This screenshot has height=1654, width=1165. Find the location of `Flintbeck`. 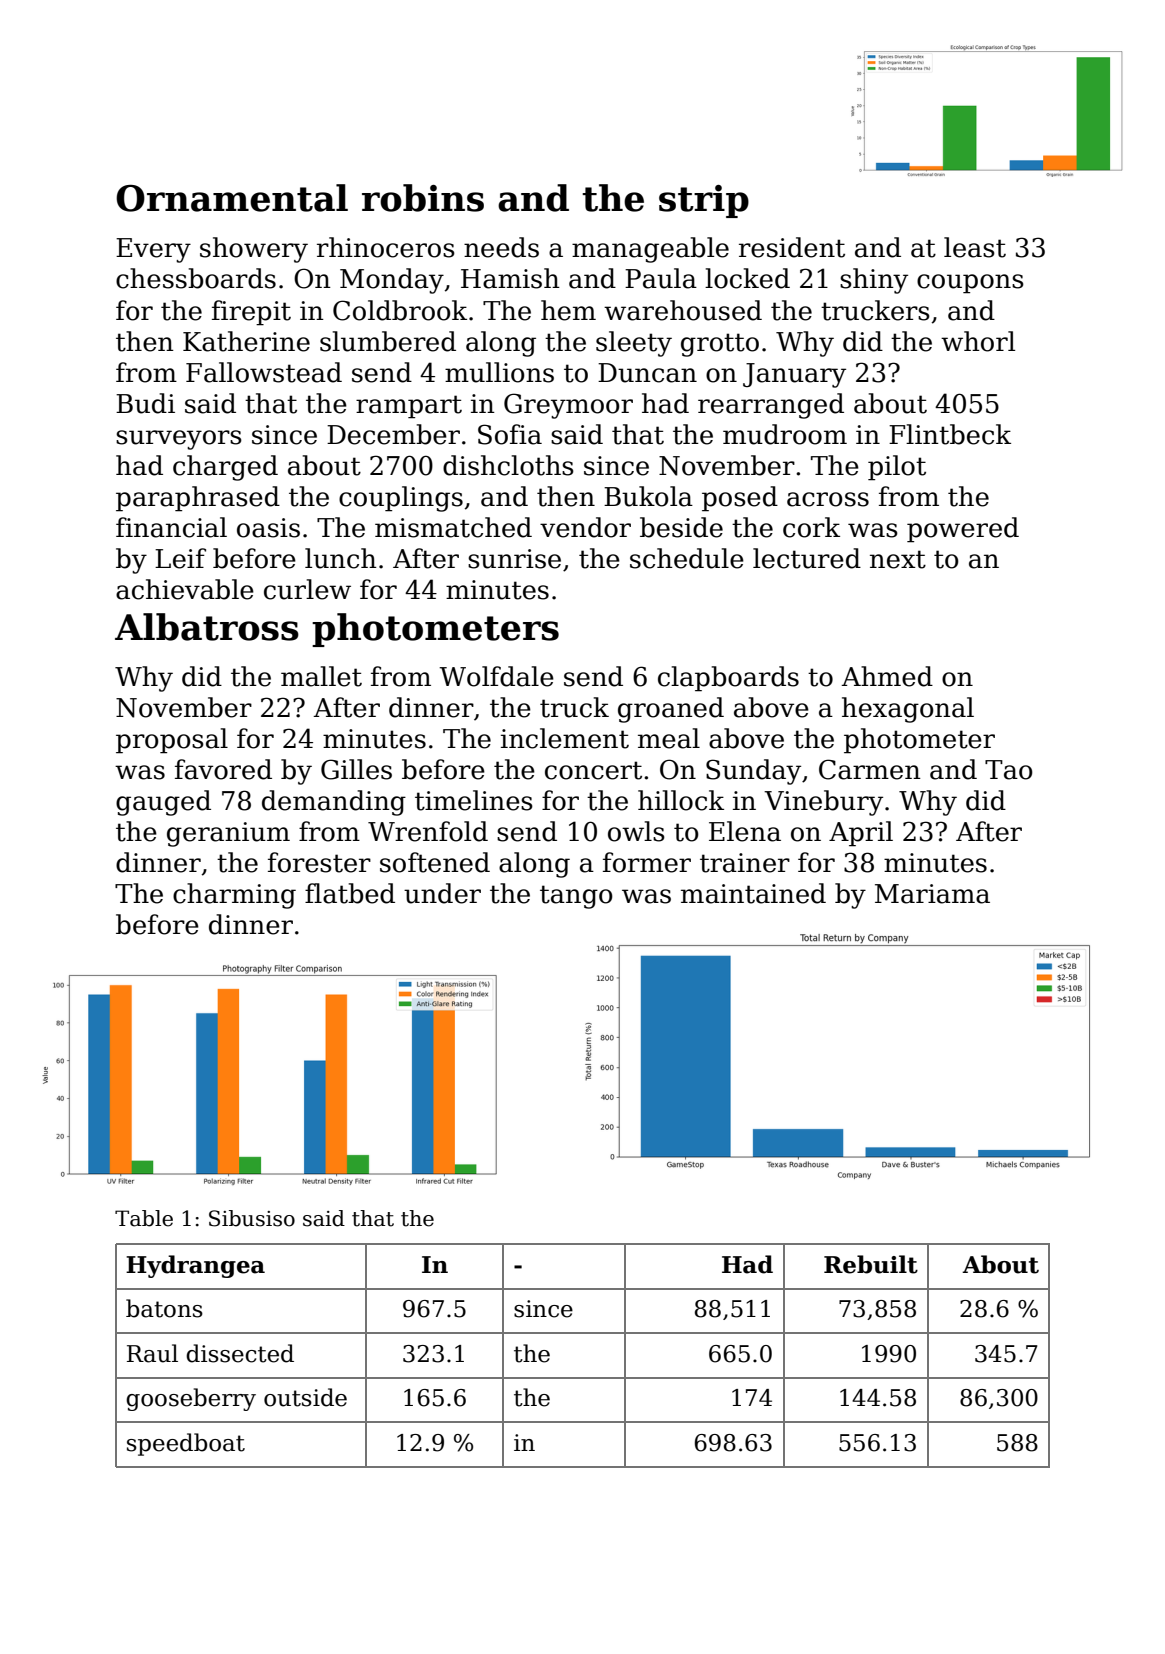

Flintbeck is located at coordinates (950, 434).
